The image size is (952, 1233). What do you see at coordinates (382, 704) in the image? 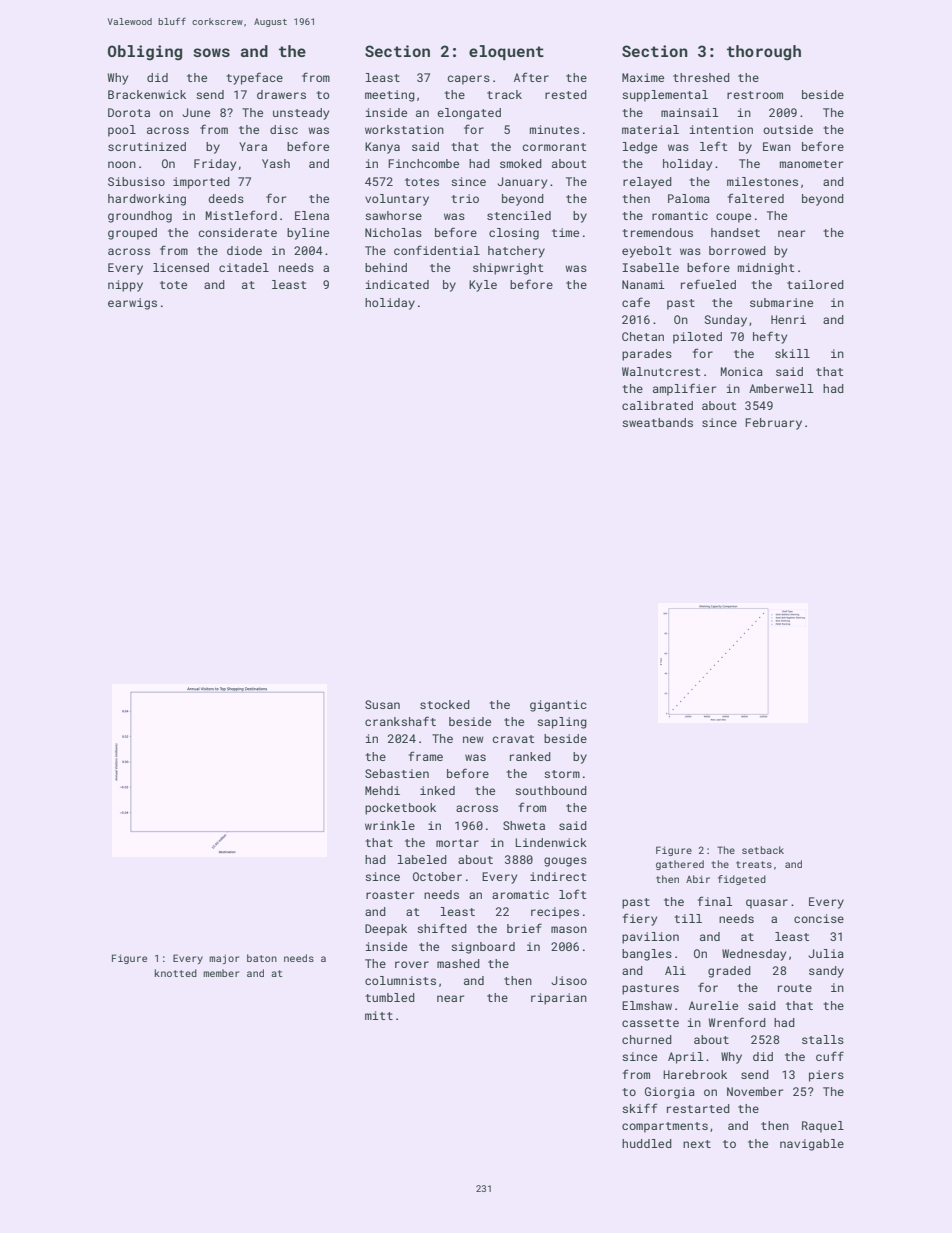
I see `Susan` at bounding box center [382, 704].
